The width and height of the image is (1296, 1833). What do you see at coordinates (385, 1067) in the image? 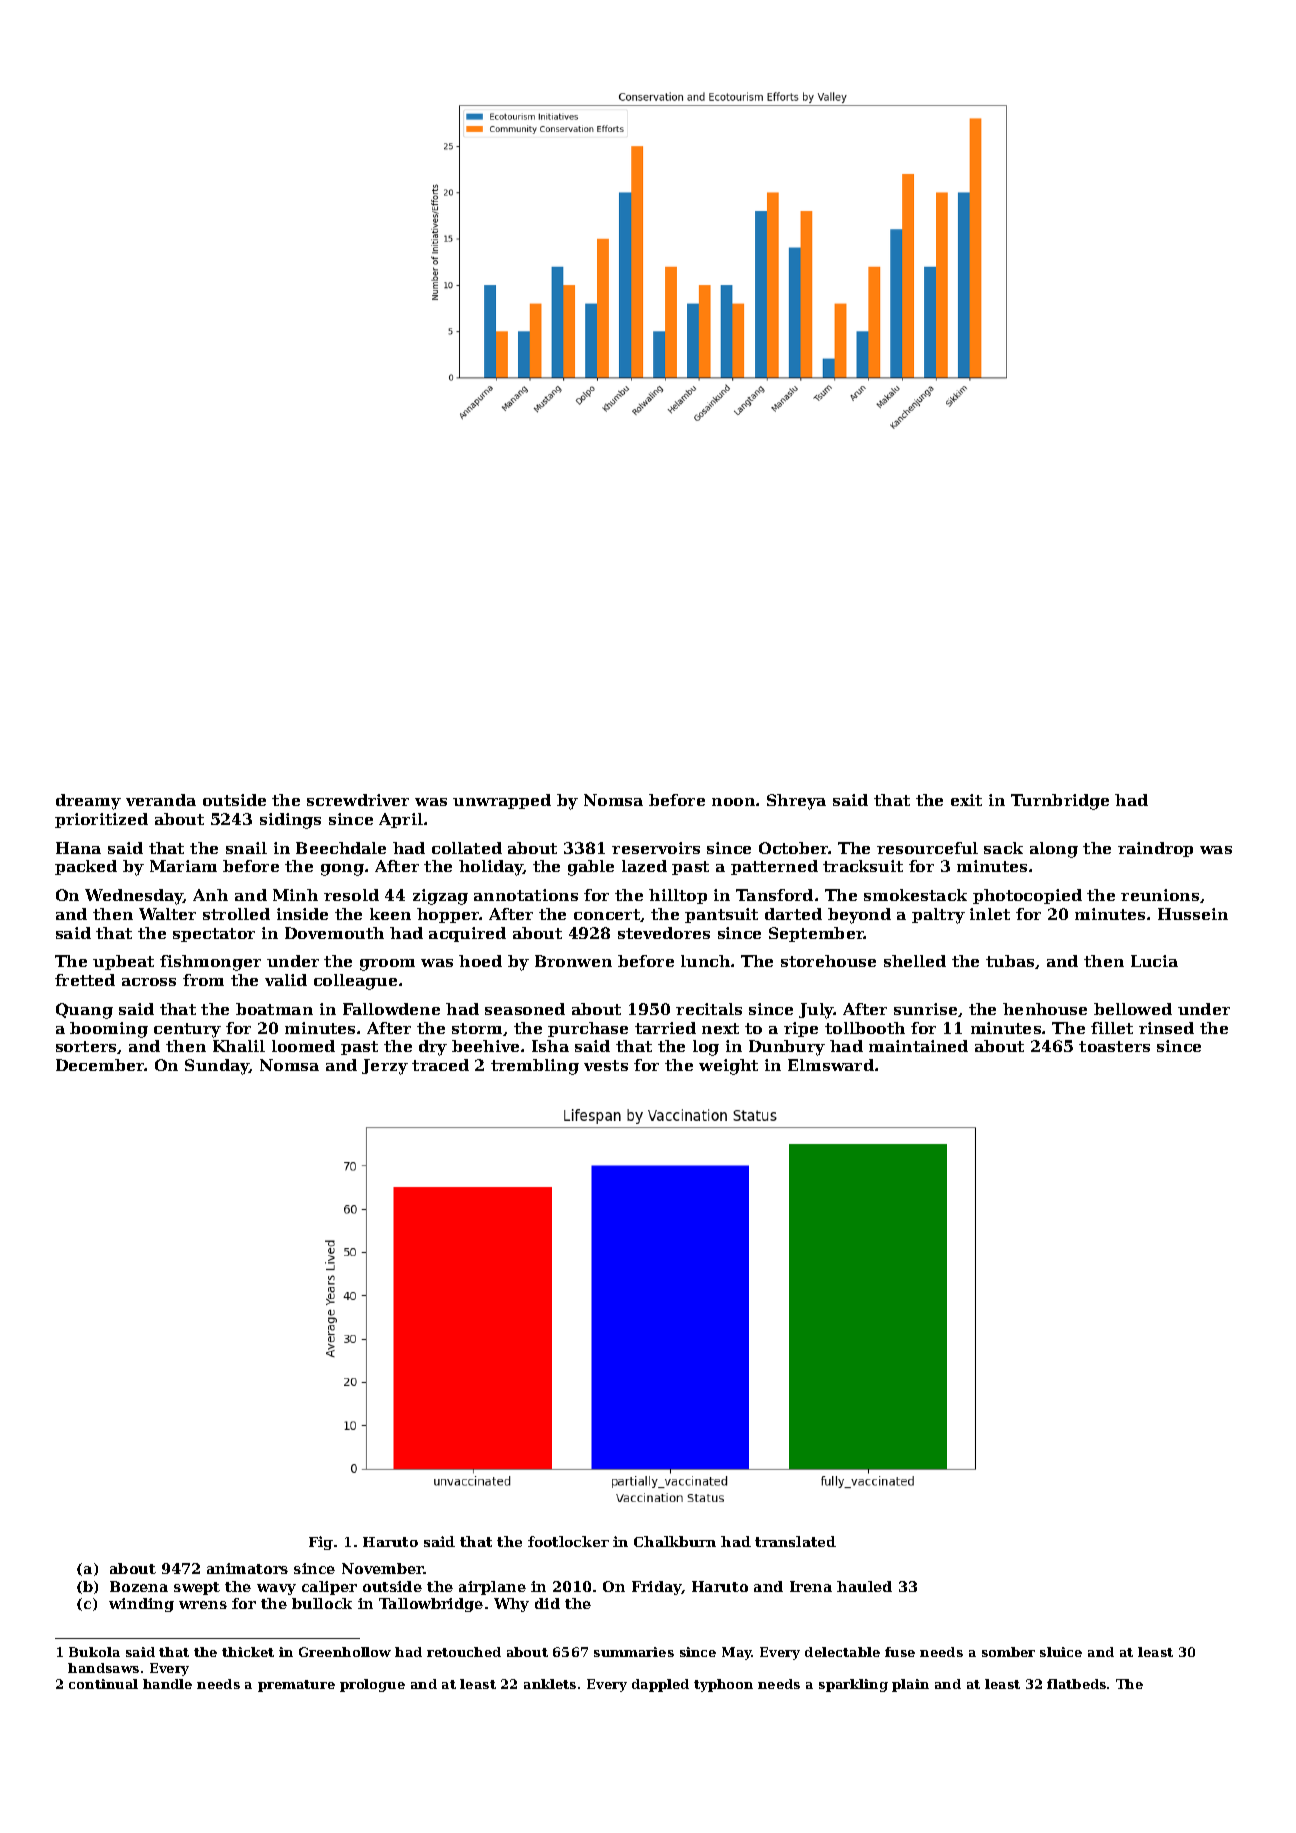
I see `Jerzy` at bounding box center [385, 1067].
